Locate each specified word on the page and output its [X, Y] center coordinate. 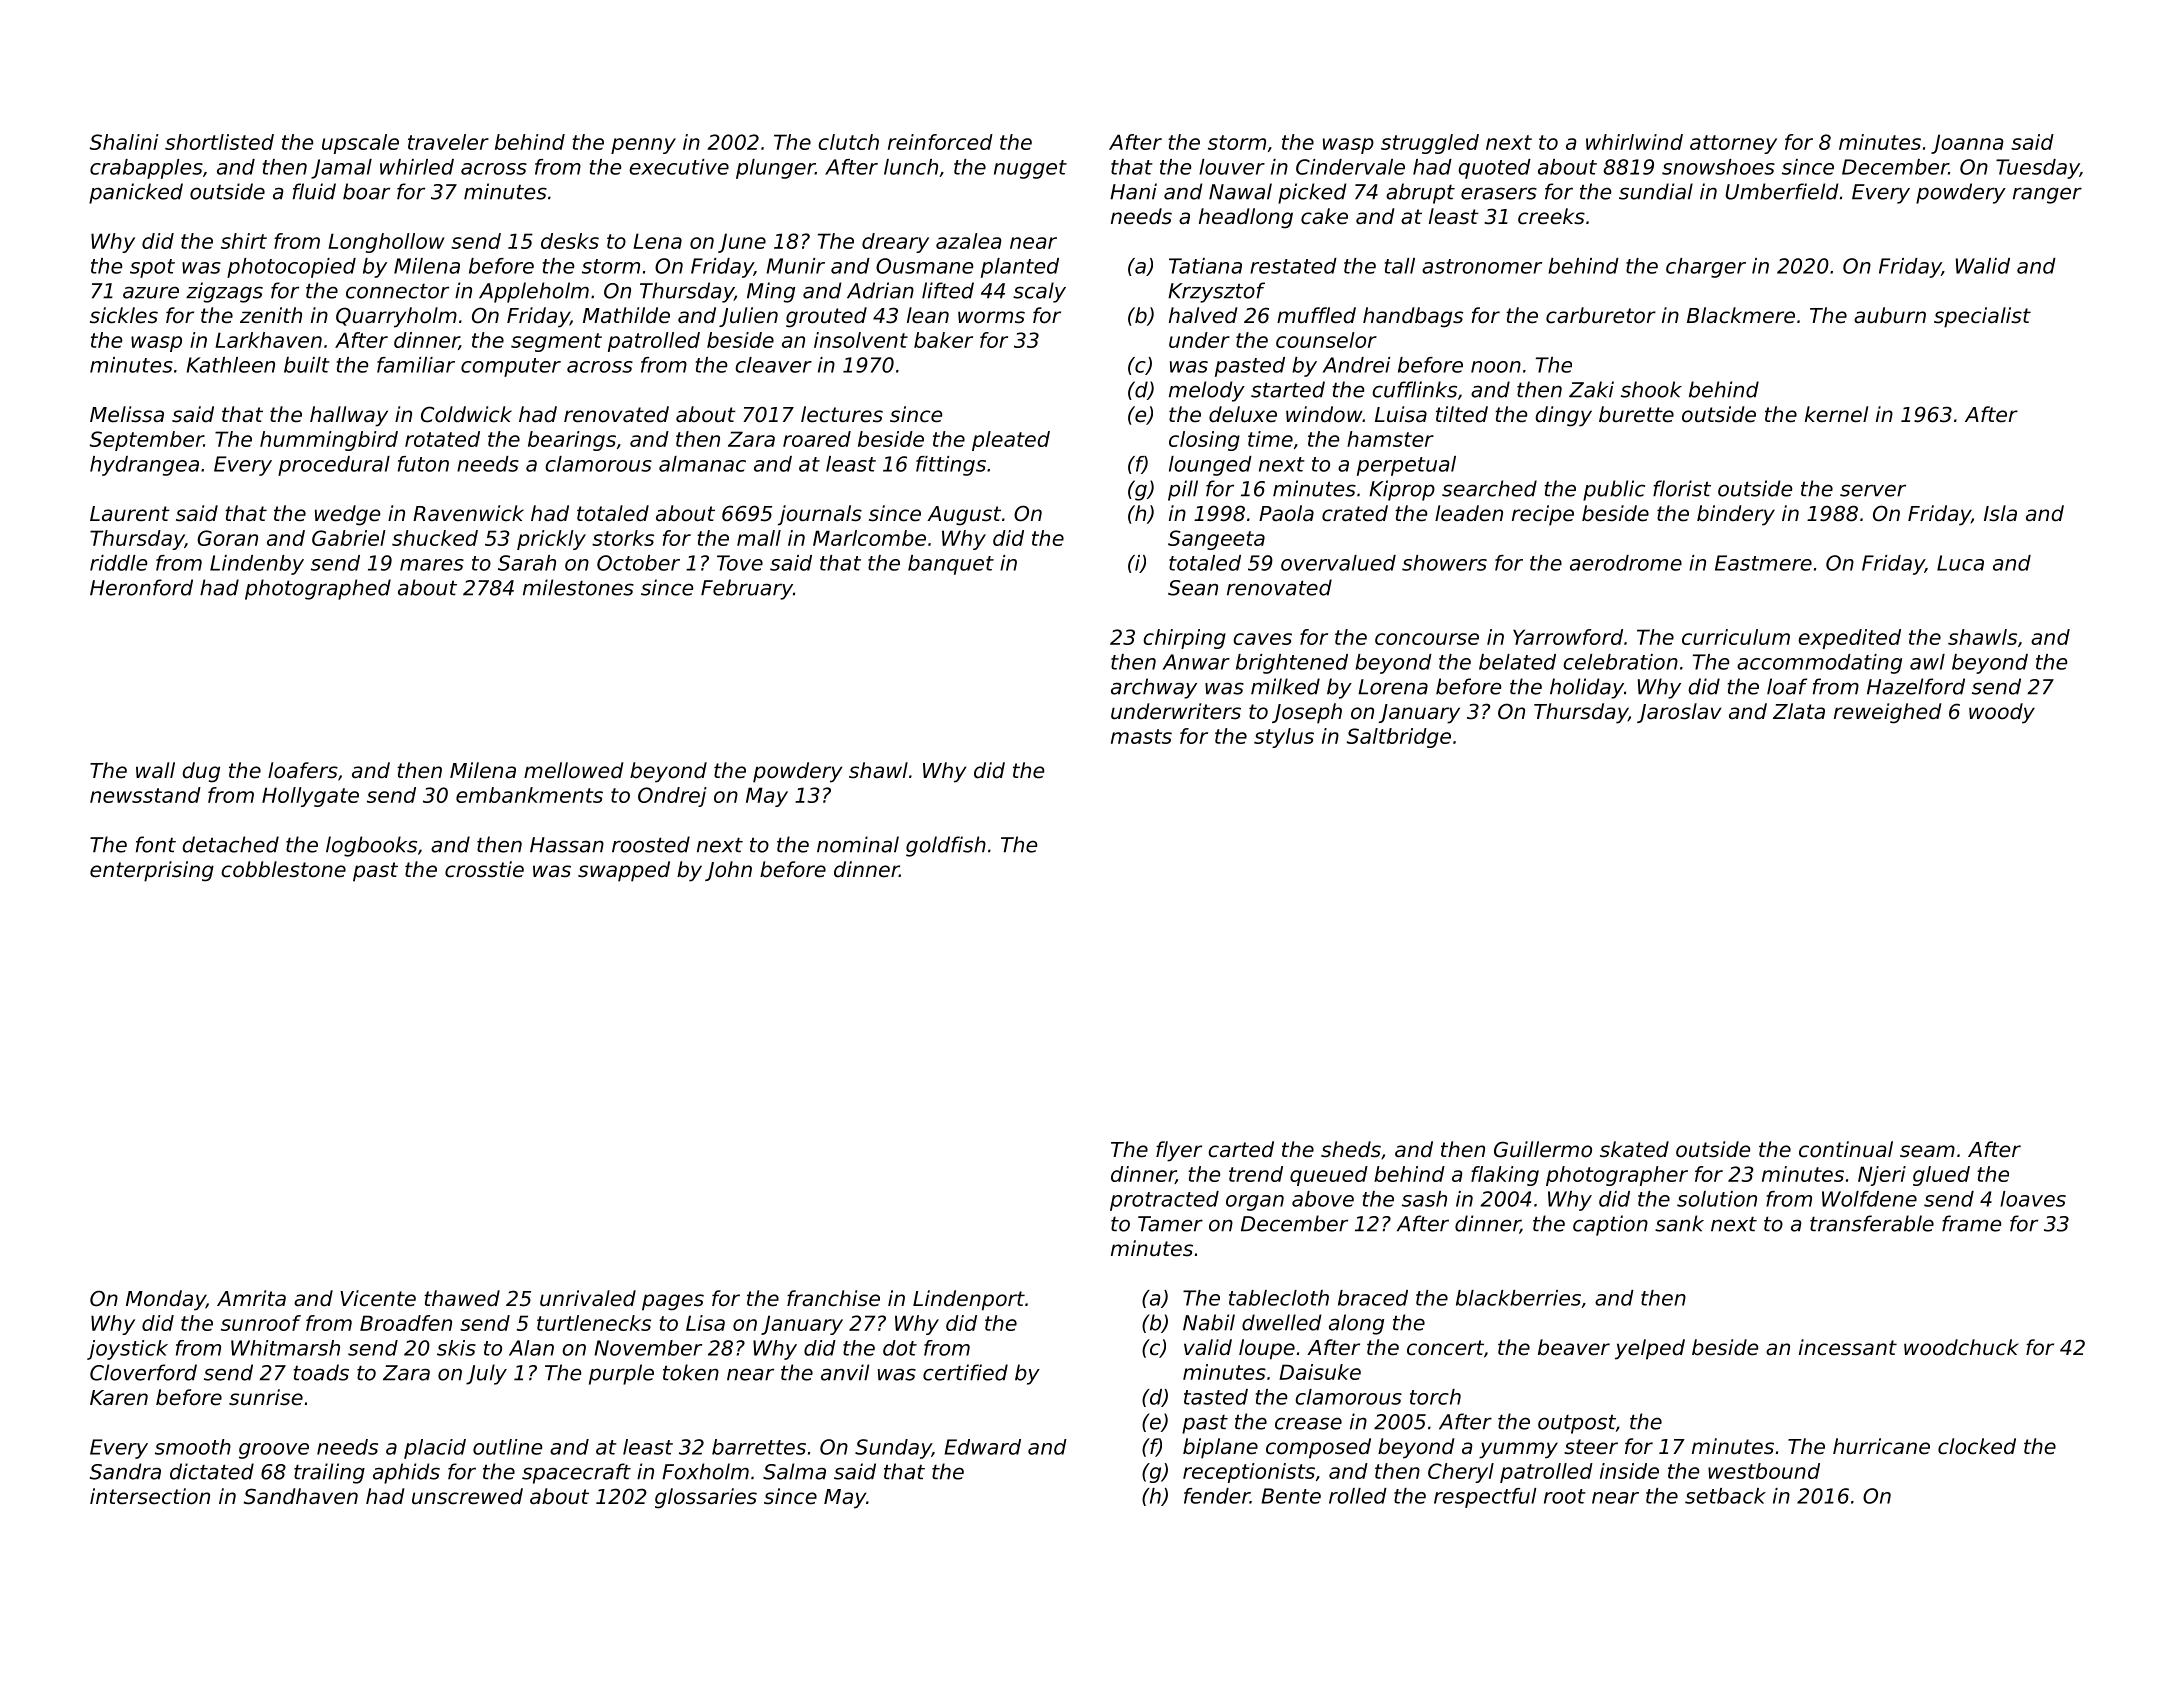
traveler [448, 142]
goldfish [946, 846]
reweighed [1887, 713]
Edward [982, 1447]
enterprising [152, 871]
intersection [150, 1496]
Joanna [1967, 144]
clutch [848, 142]
